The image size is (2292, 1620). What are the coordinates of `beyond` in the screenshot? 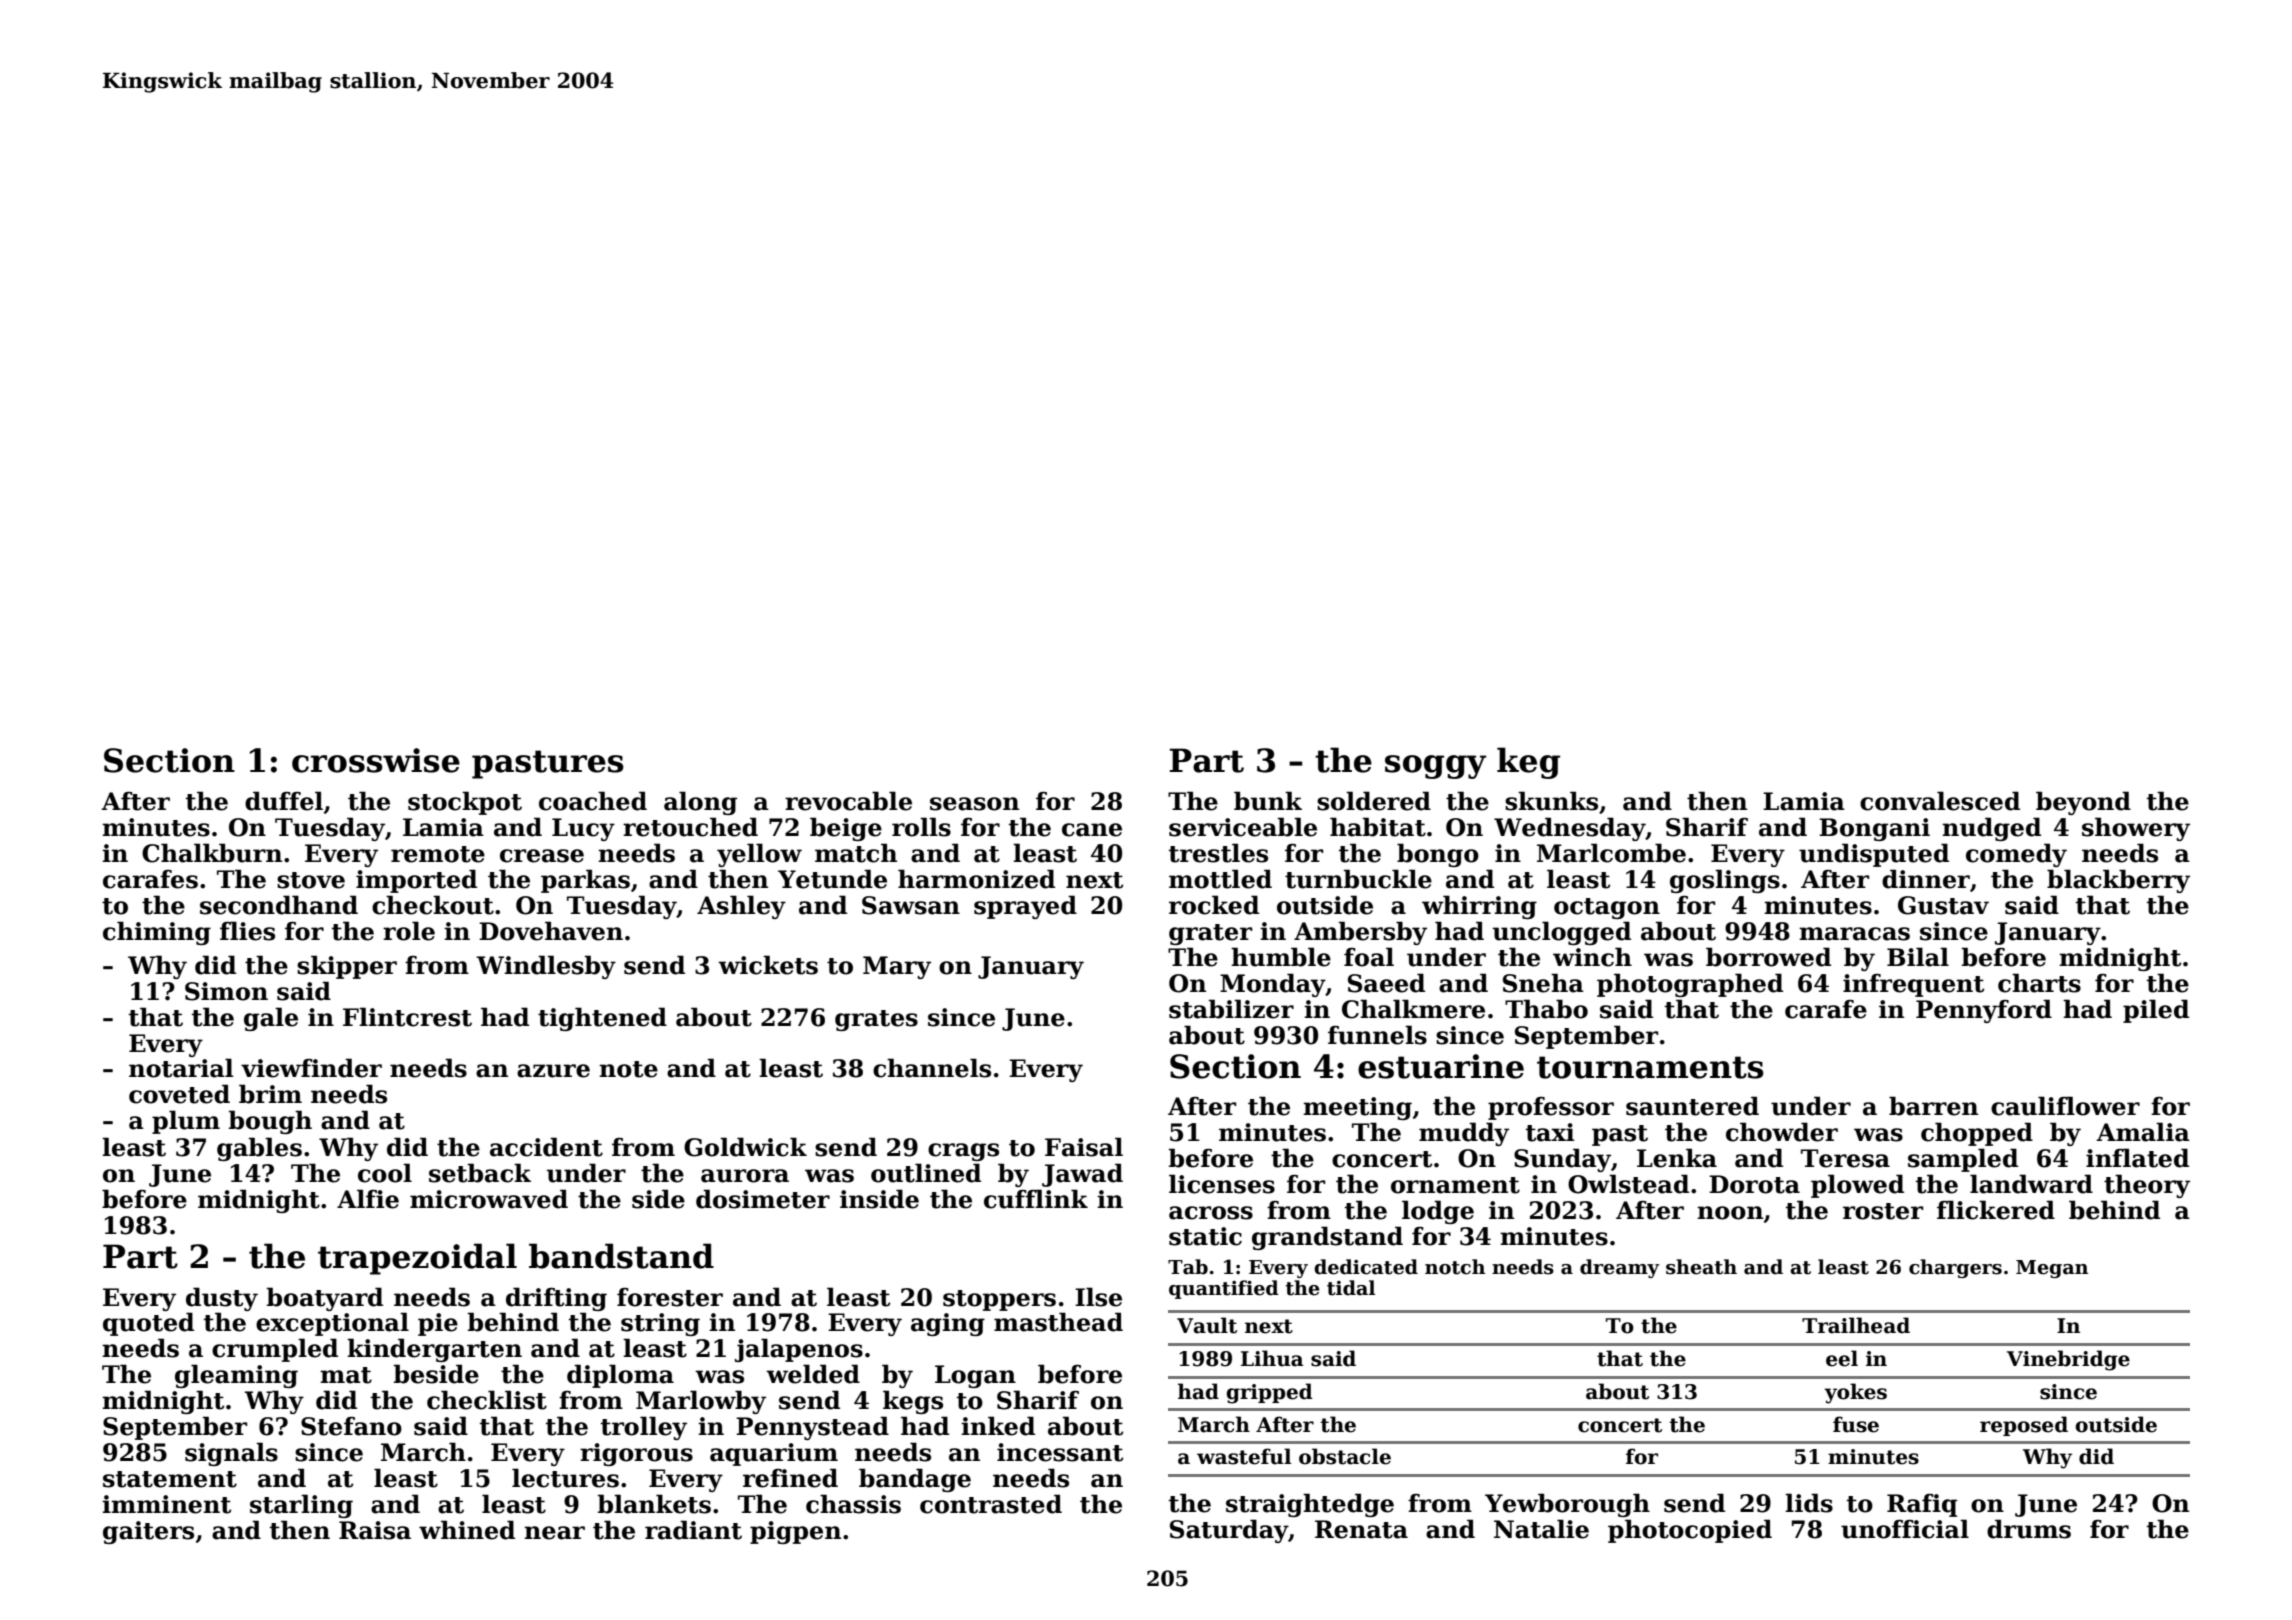 It's located at (2083, 803).
